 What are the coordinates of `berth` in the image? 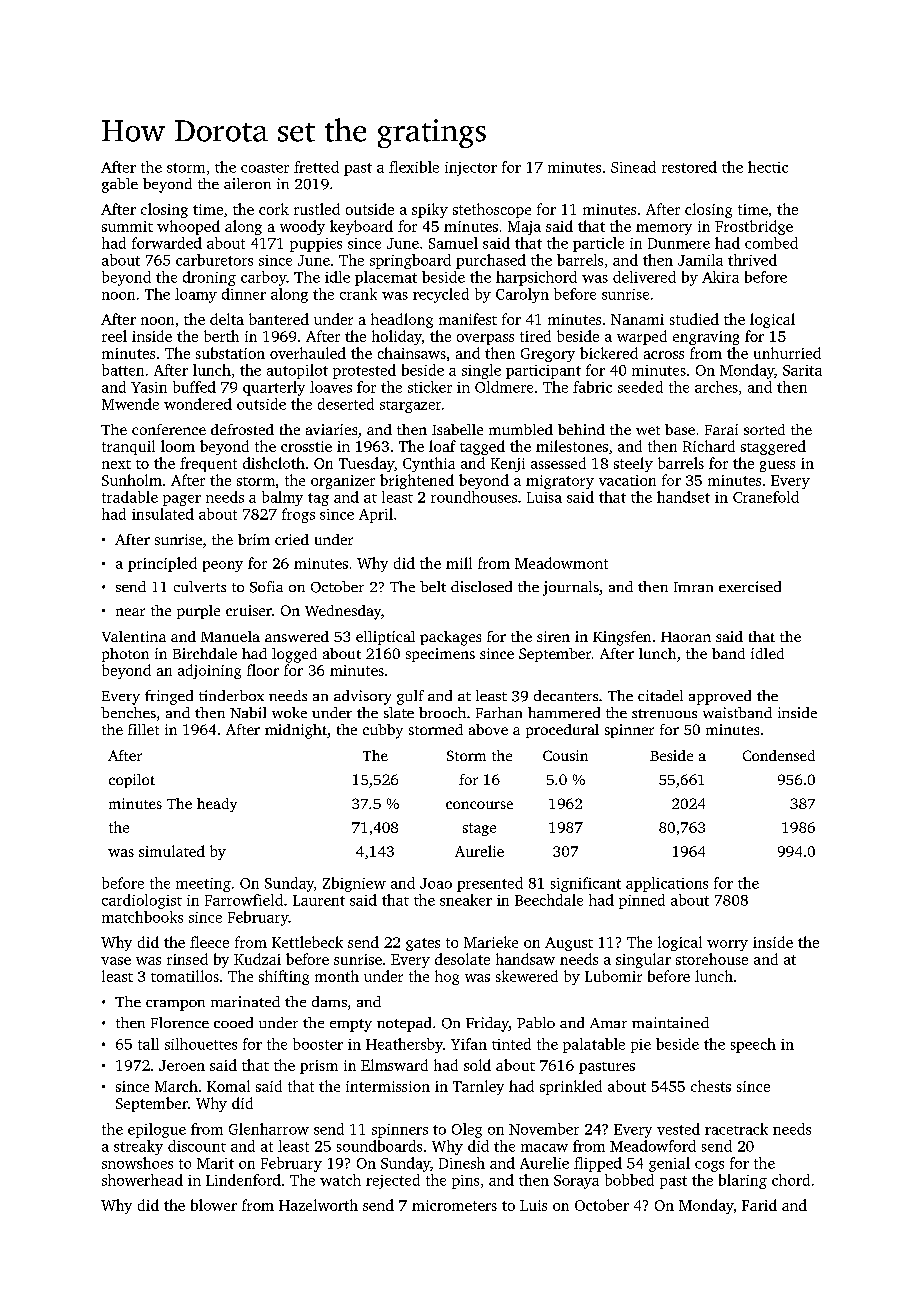 It's located at (221, 336).
